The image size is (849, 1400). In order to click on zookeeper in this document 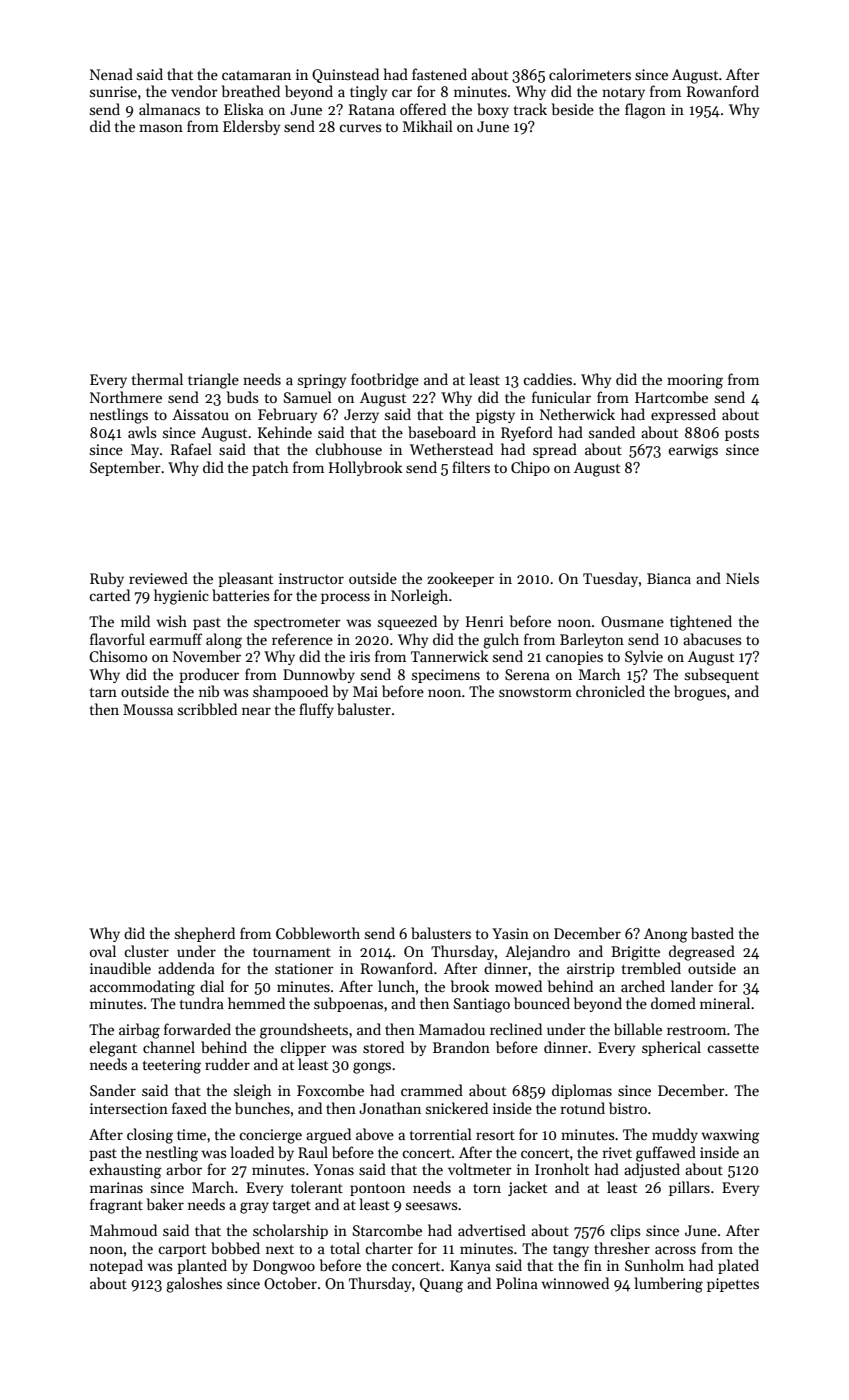, I will do `click(460, 579)`.
